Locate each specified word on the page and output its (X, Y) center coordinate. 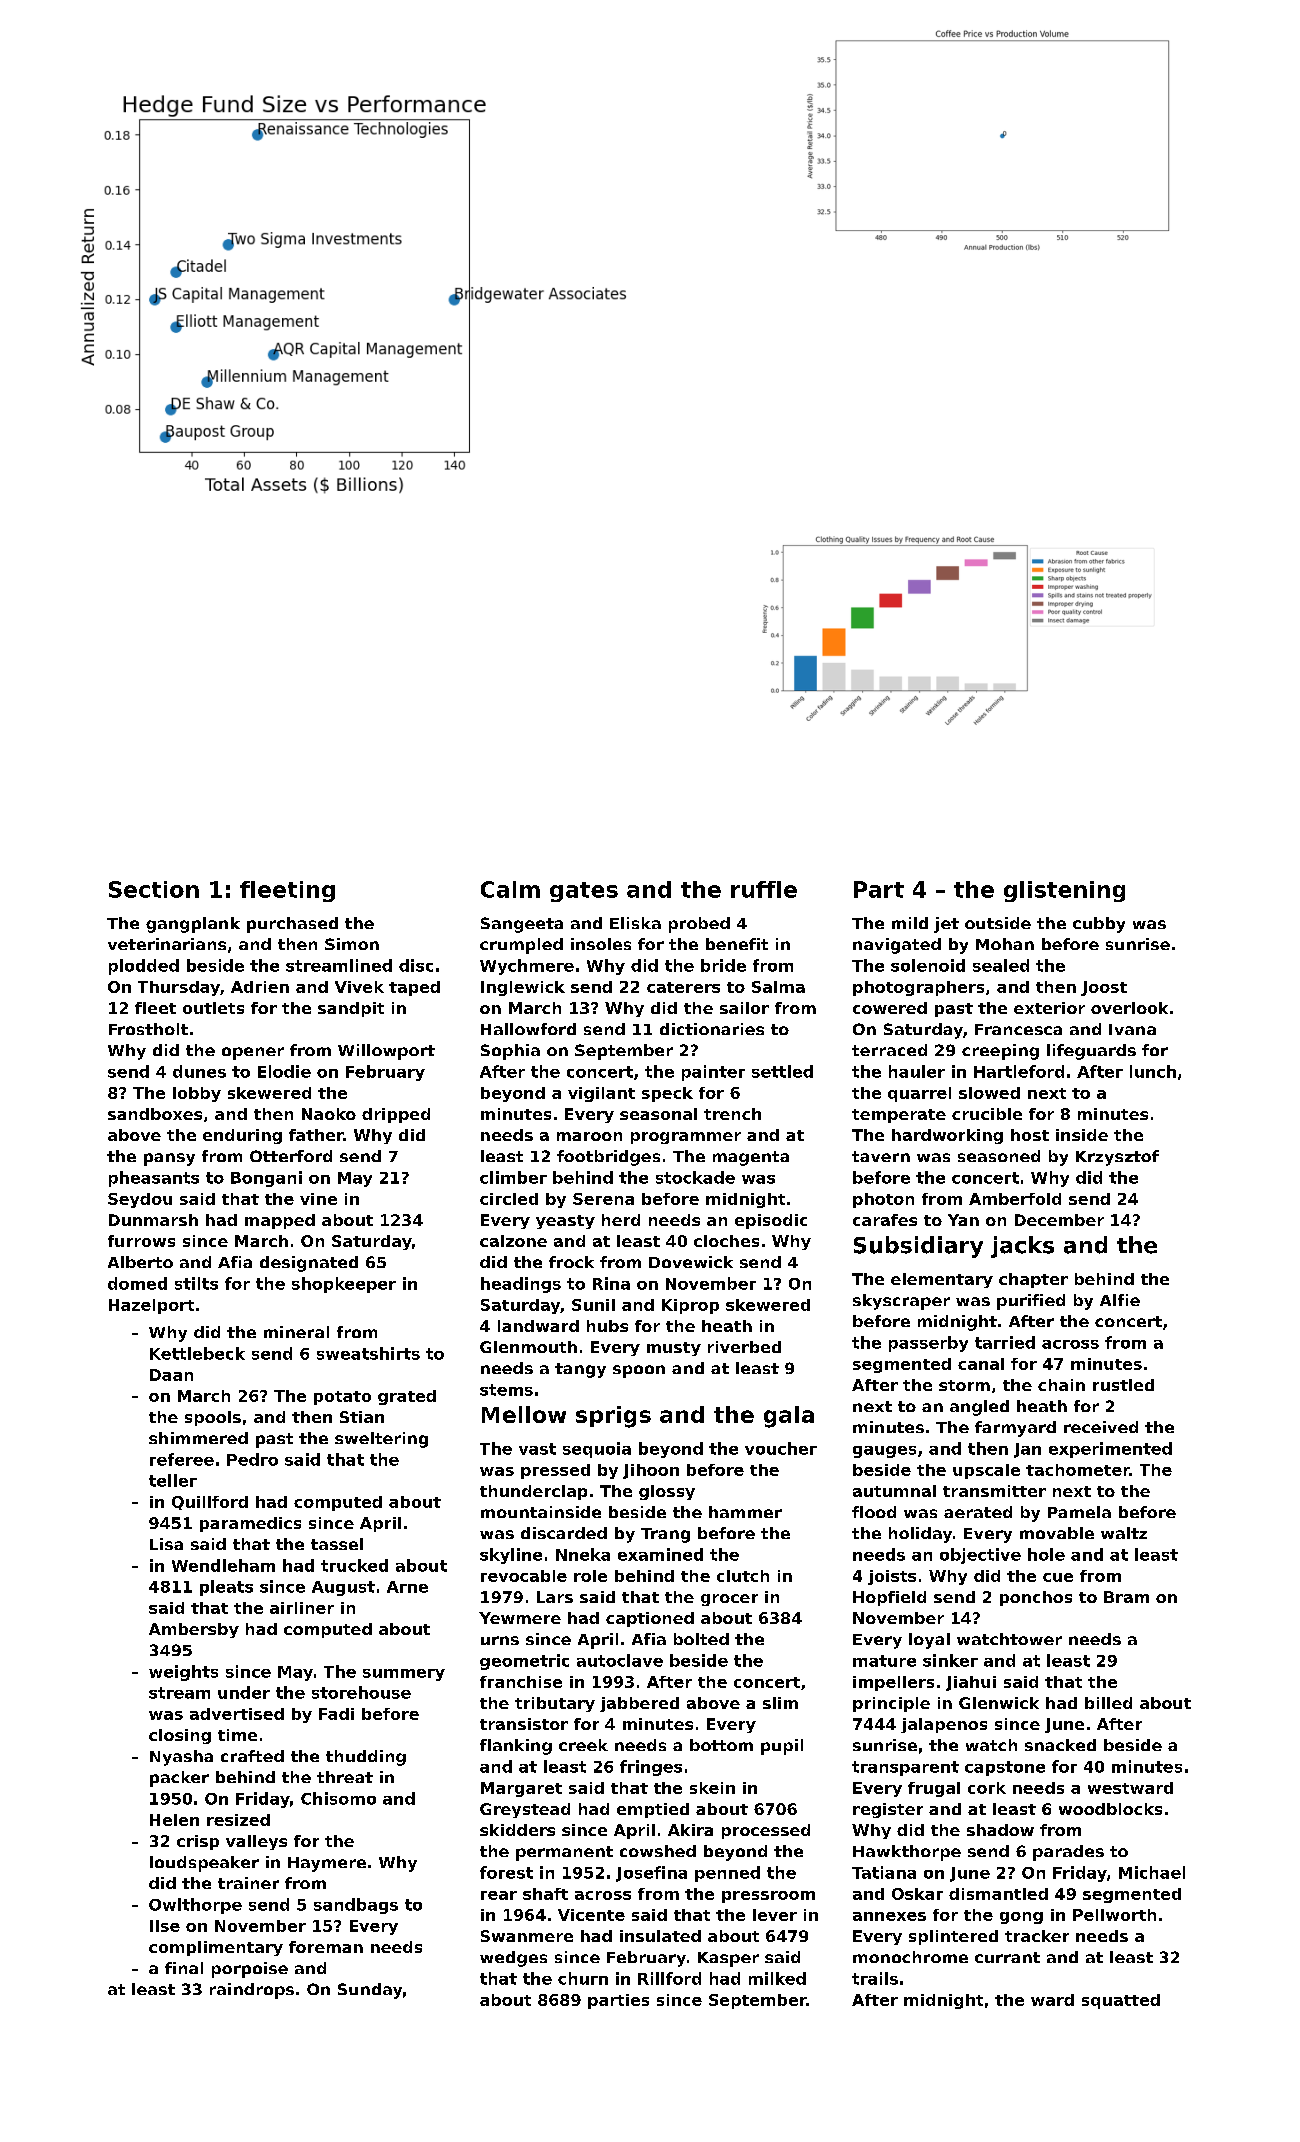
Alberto (140, 1262)
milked (777, 1978)
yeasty (565, 1222)
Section (154, 889)
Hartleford (1019, 1071)
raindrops (252, 1991)
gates (584, 892)
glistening (1064, 891)
